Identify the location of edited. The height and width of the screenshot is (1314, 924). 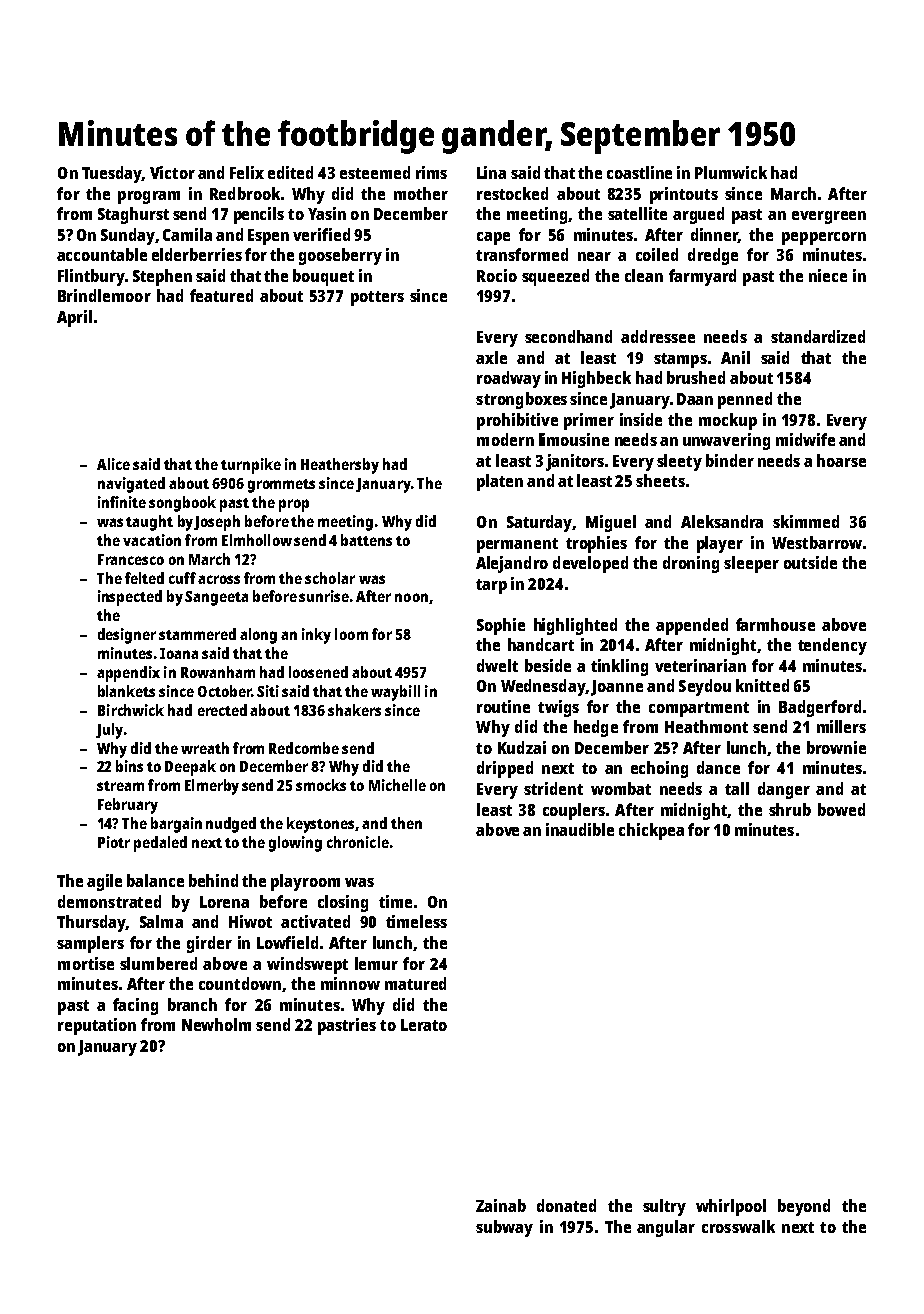
(290, 172).
